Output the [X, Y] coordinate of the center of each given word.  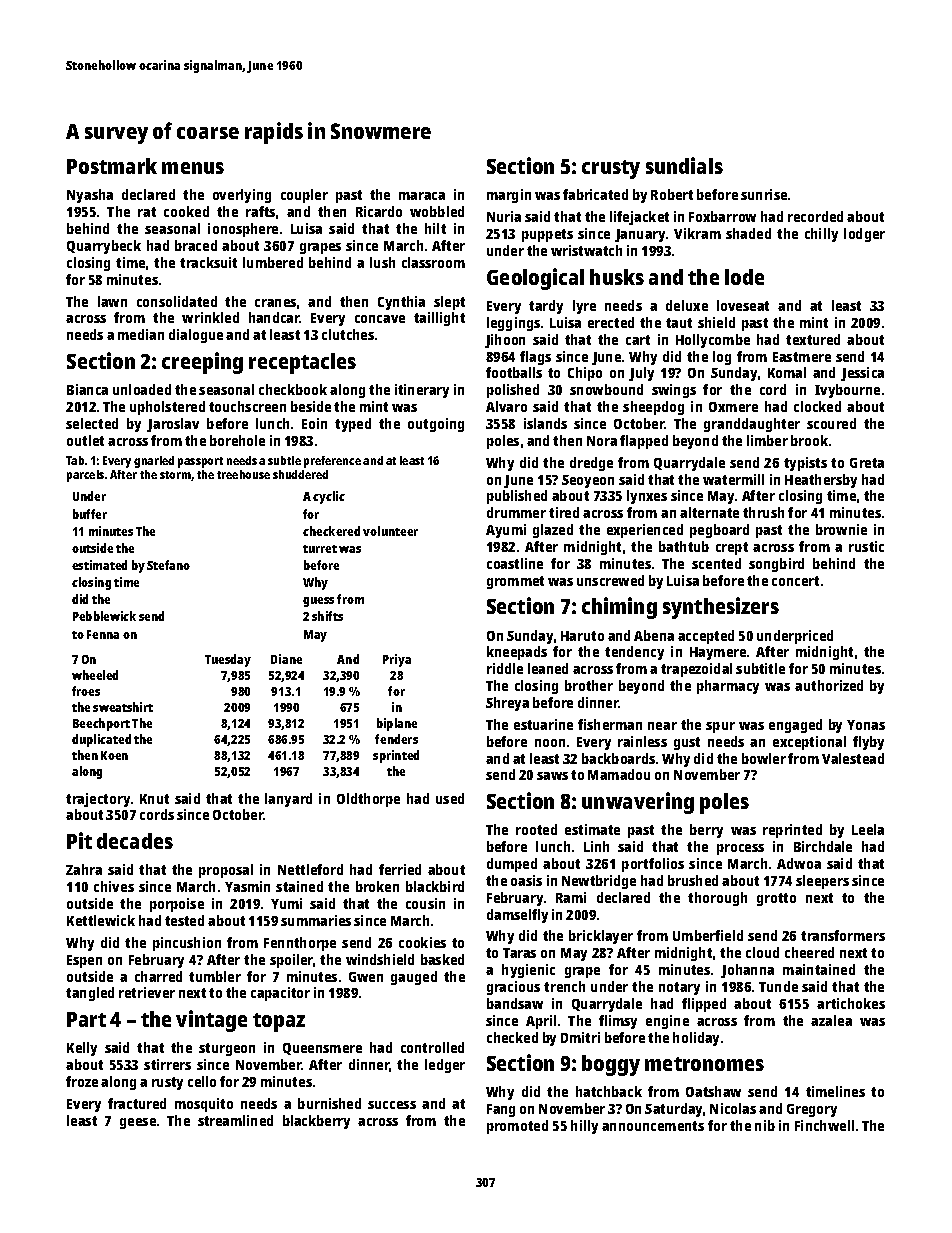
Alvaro [506, 406]
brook [809, 440]
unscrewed [610, 580]
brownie [841, 529]
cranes [275, 303]
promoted [517, 1127]
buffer [90, 514]
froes [86, 691]
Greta [867, 463]
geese [138, 1123]
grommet [515, 582]
